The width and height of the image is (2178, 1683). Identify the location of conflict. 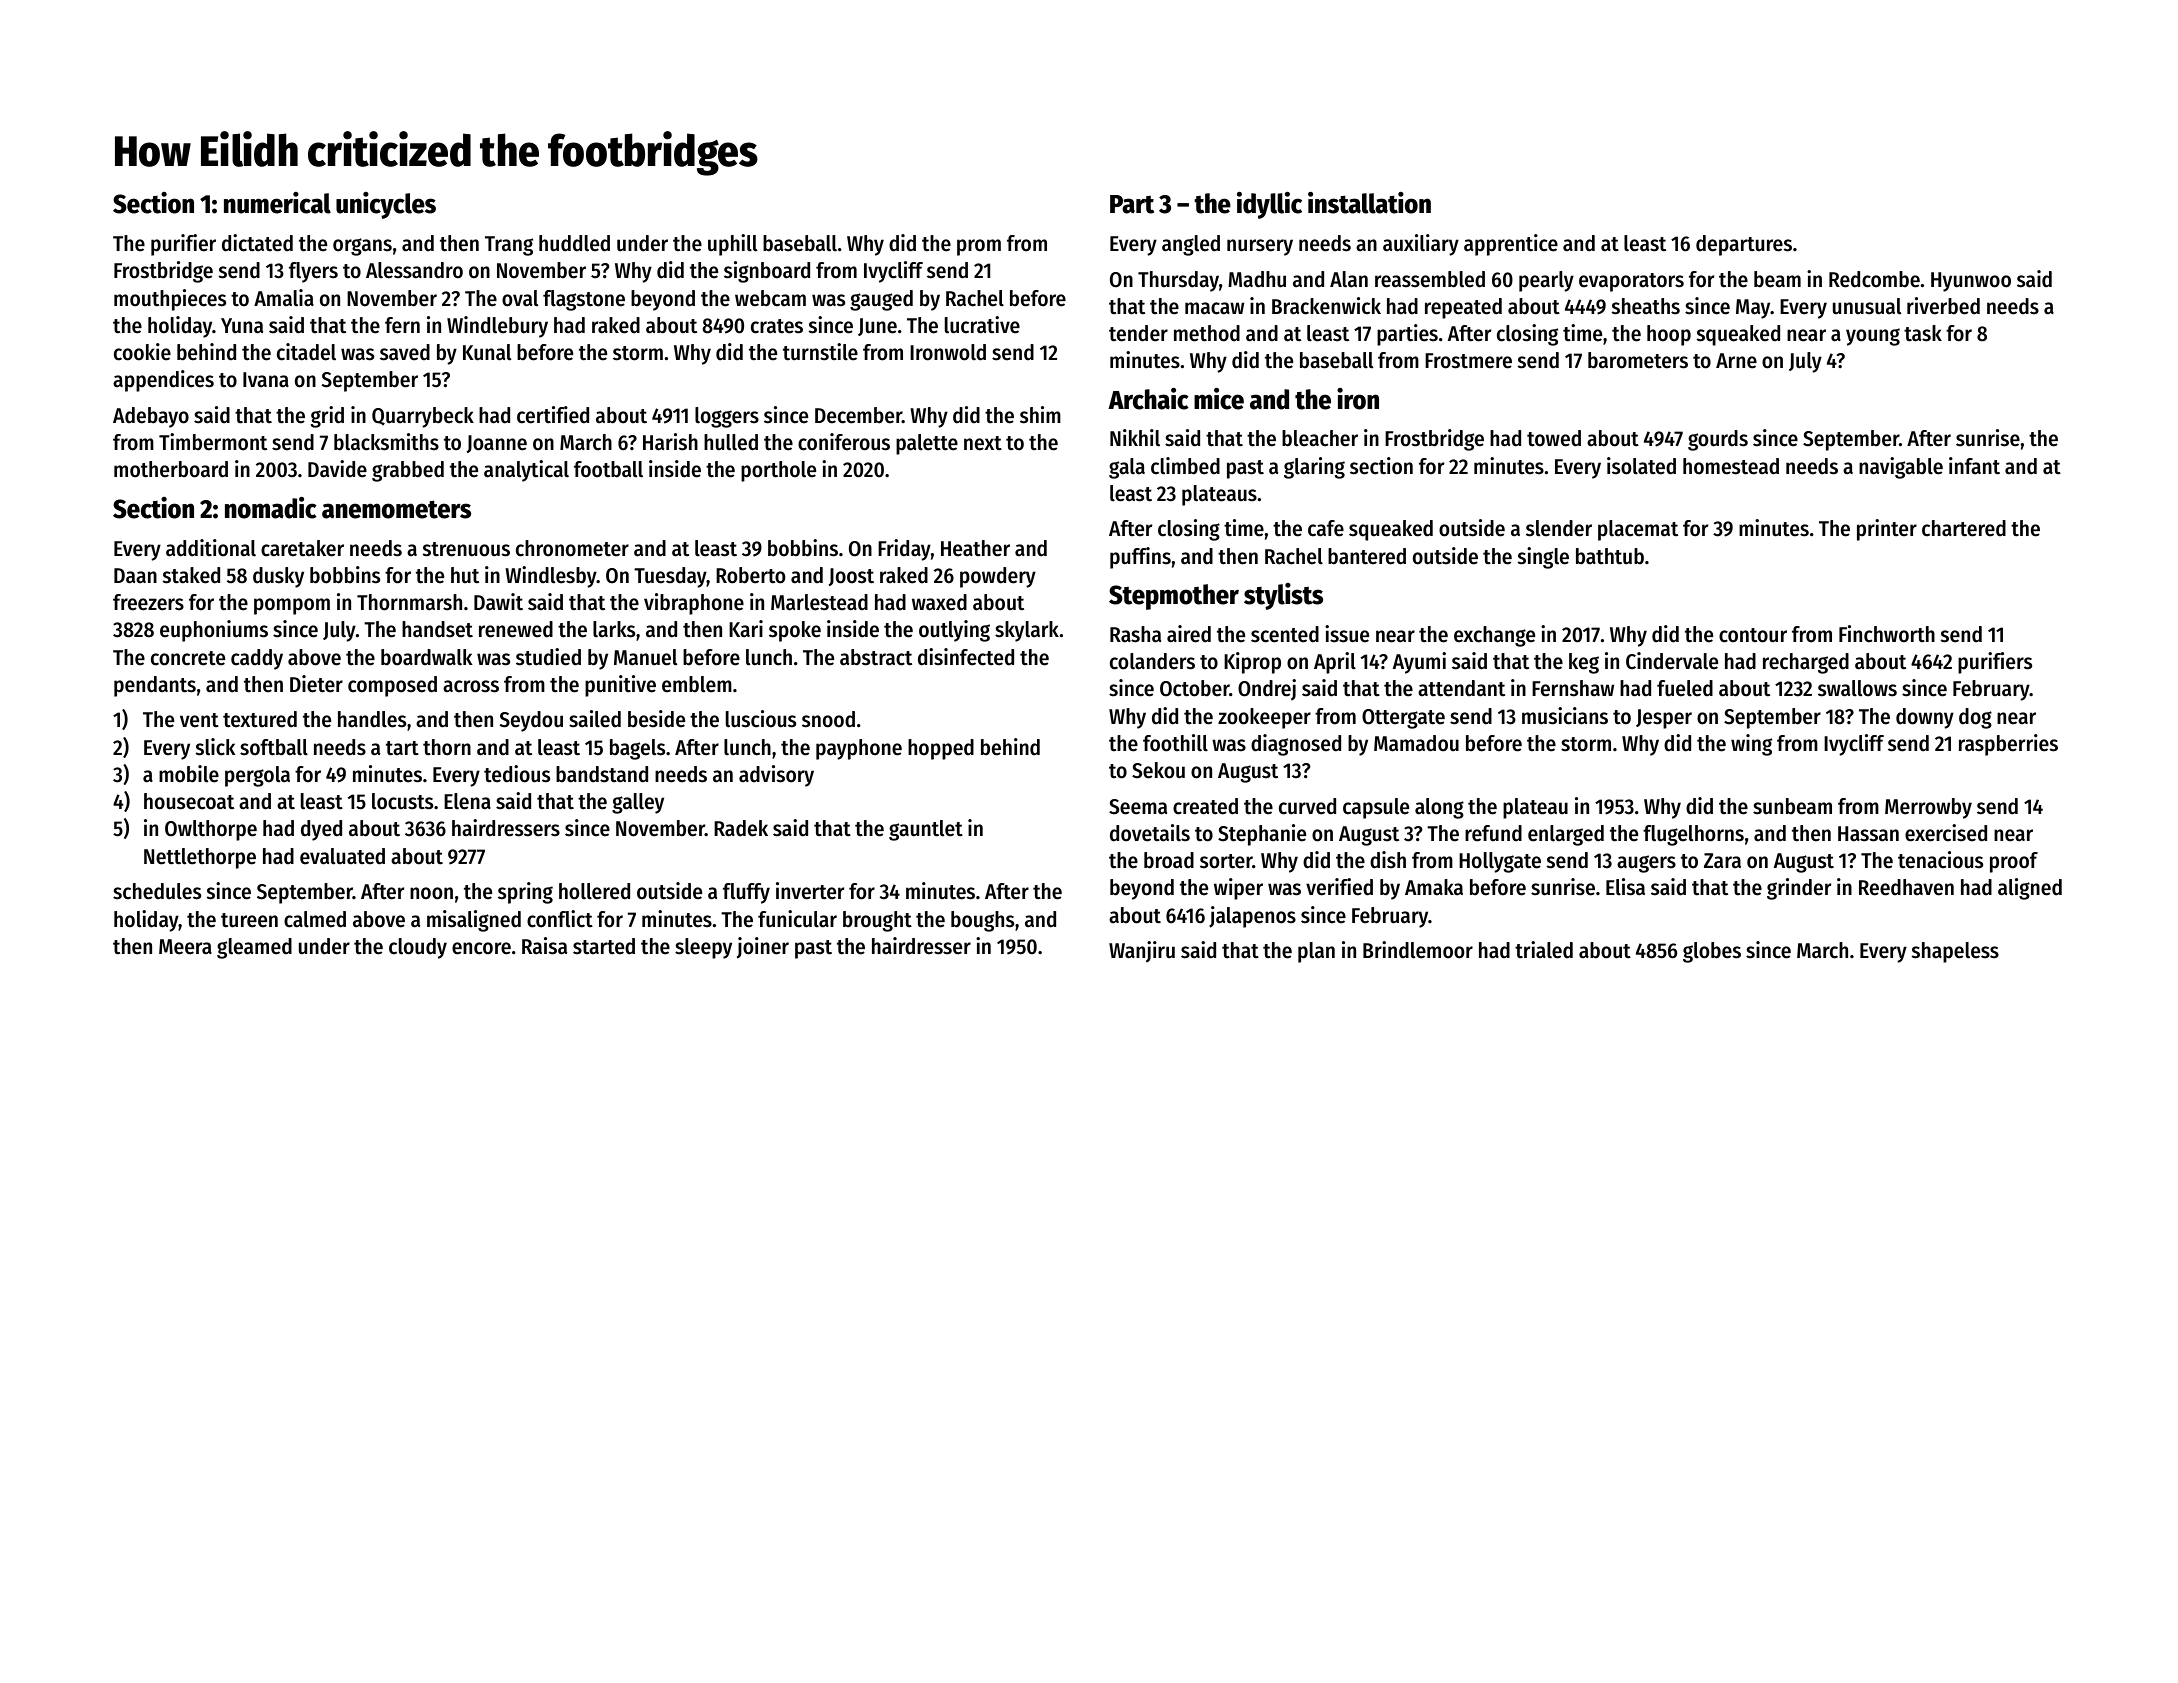
(560, 919).
